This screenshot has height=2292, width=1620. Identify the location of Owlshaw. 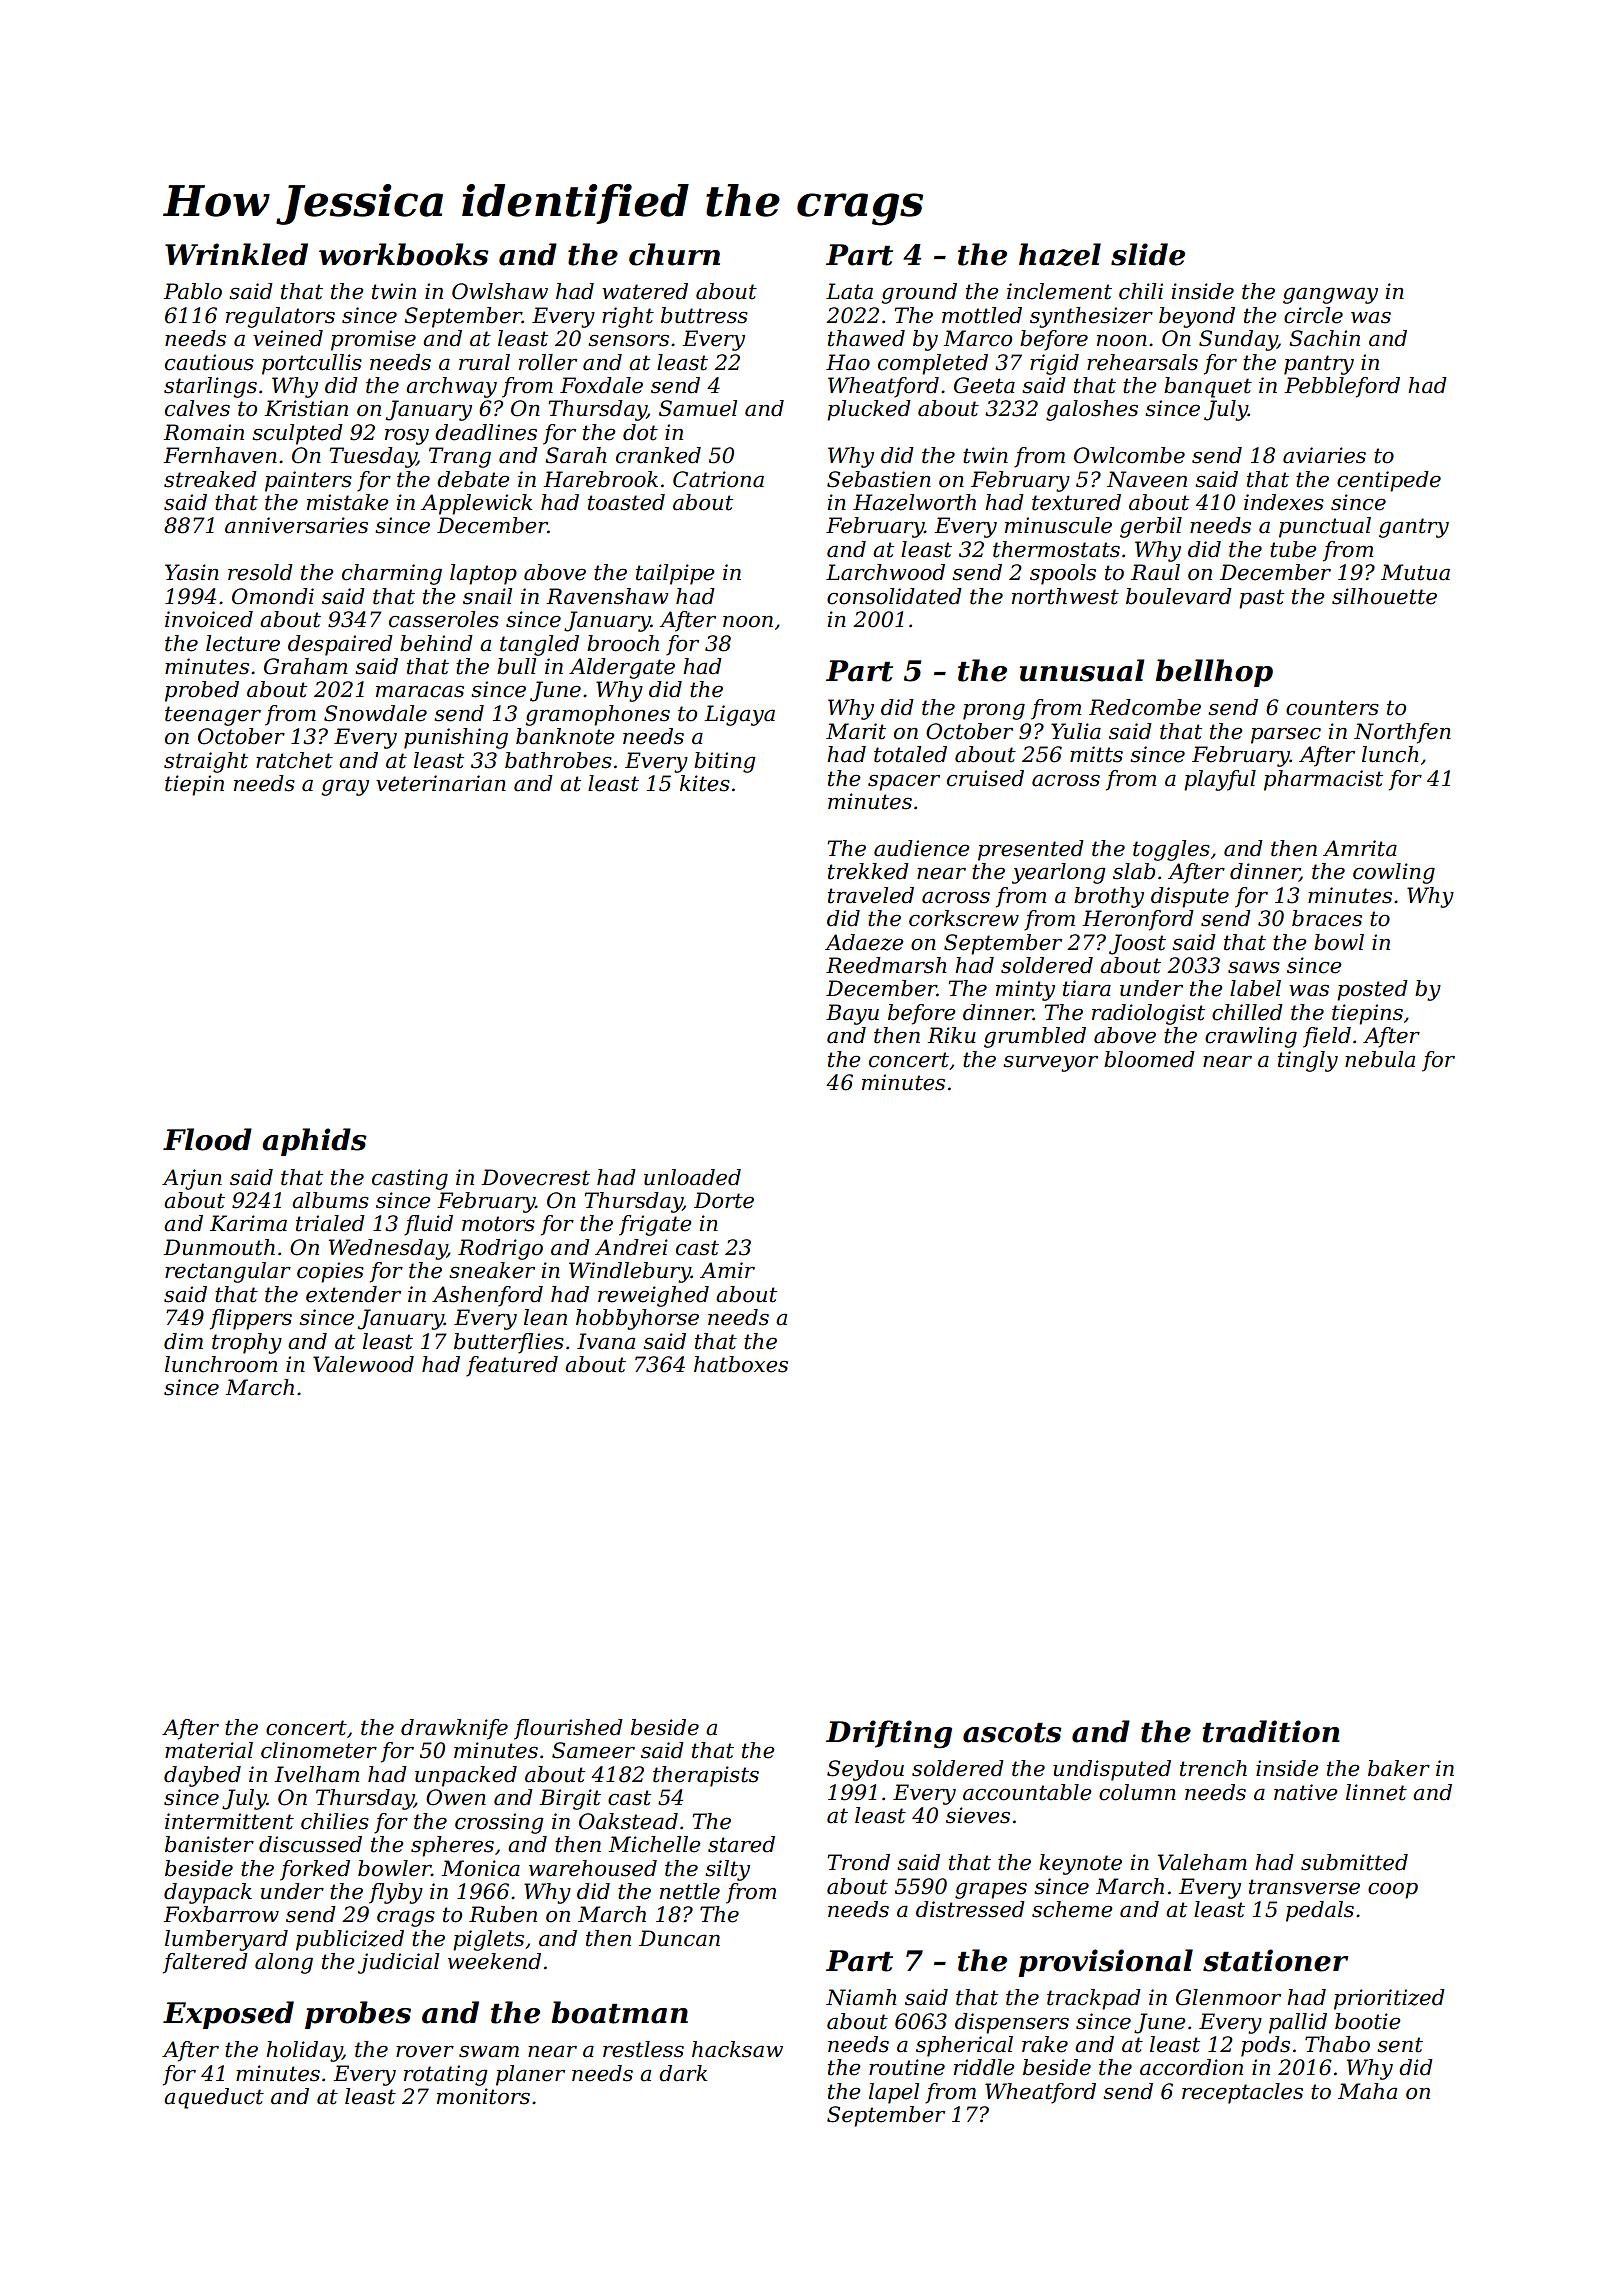
(500, 291).
